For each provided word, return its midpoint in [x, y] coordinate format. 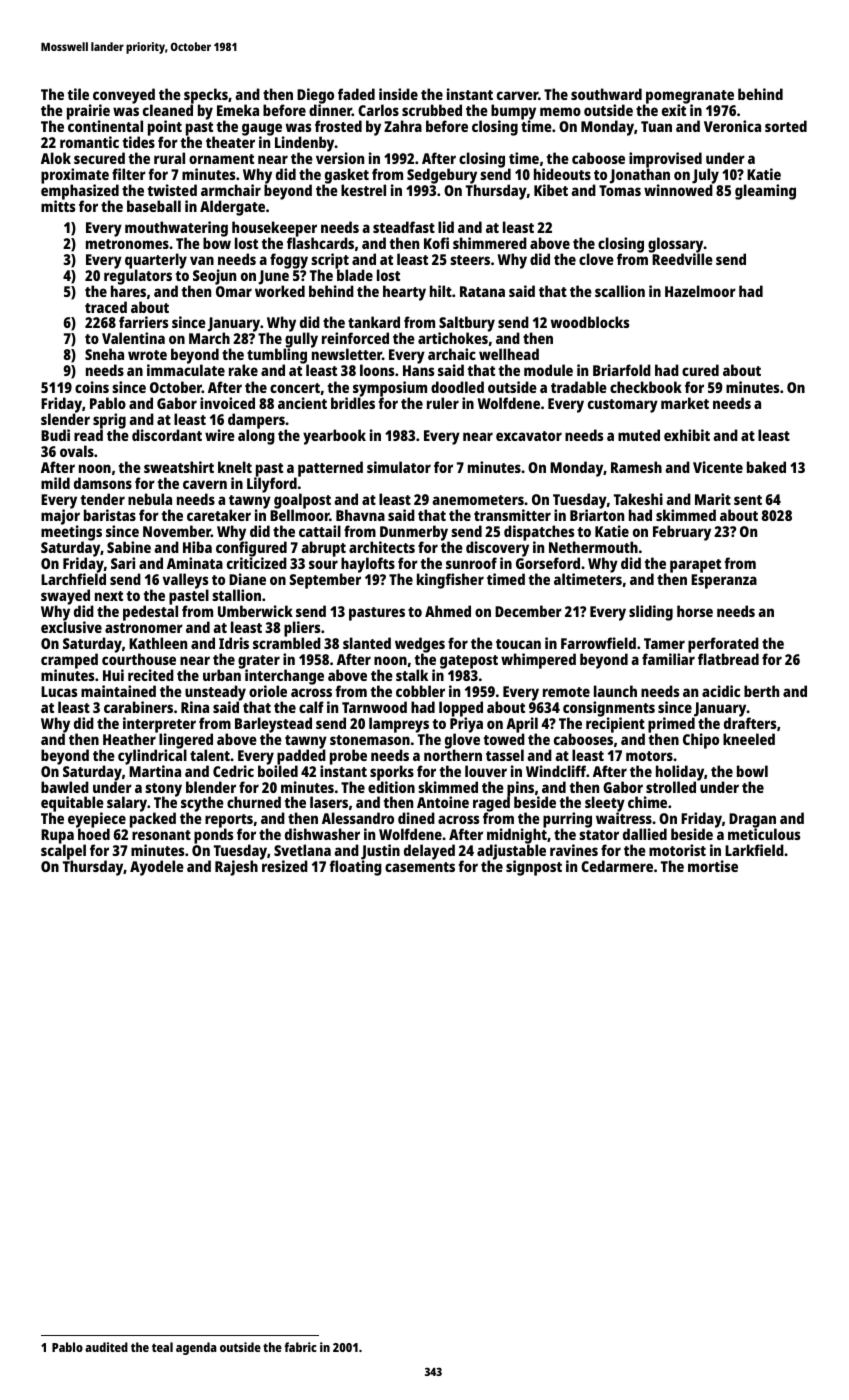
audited [106, 1347]
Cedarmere [617, 866]
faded [356, 94]
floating [356, 868]
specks [206, 96]
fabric [300, 1347]
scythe [202, 805]
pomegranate [689, 97]
